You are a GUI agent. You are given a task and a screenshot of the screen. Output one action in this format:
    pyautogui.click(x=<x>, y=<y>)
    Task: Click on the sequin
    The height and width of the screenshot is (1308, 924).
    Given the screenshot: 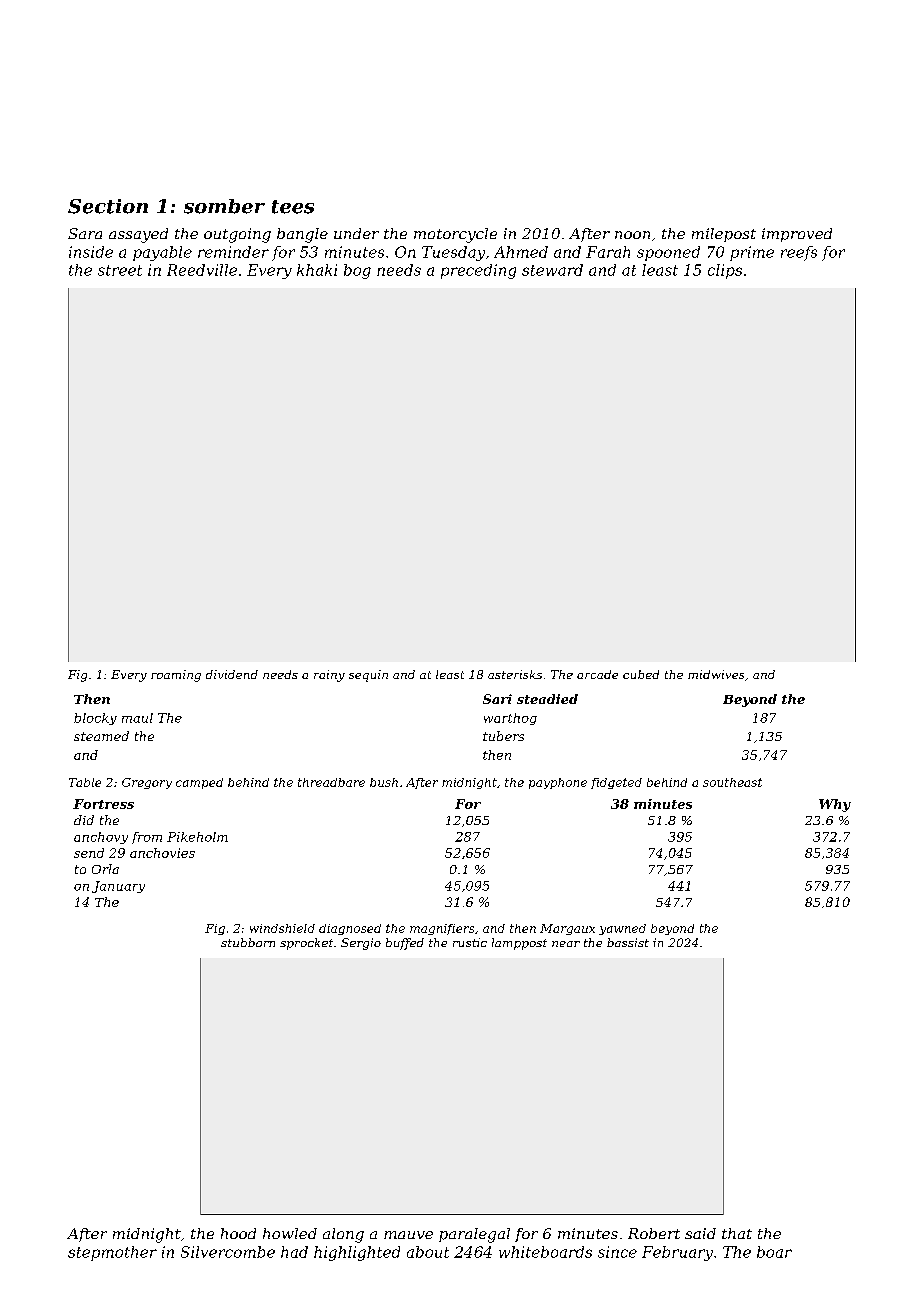 What is the action you would take?
    pyautogui.click(x=368, y=676)
